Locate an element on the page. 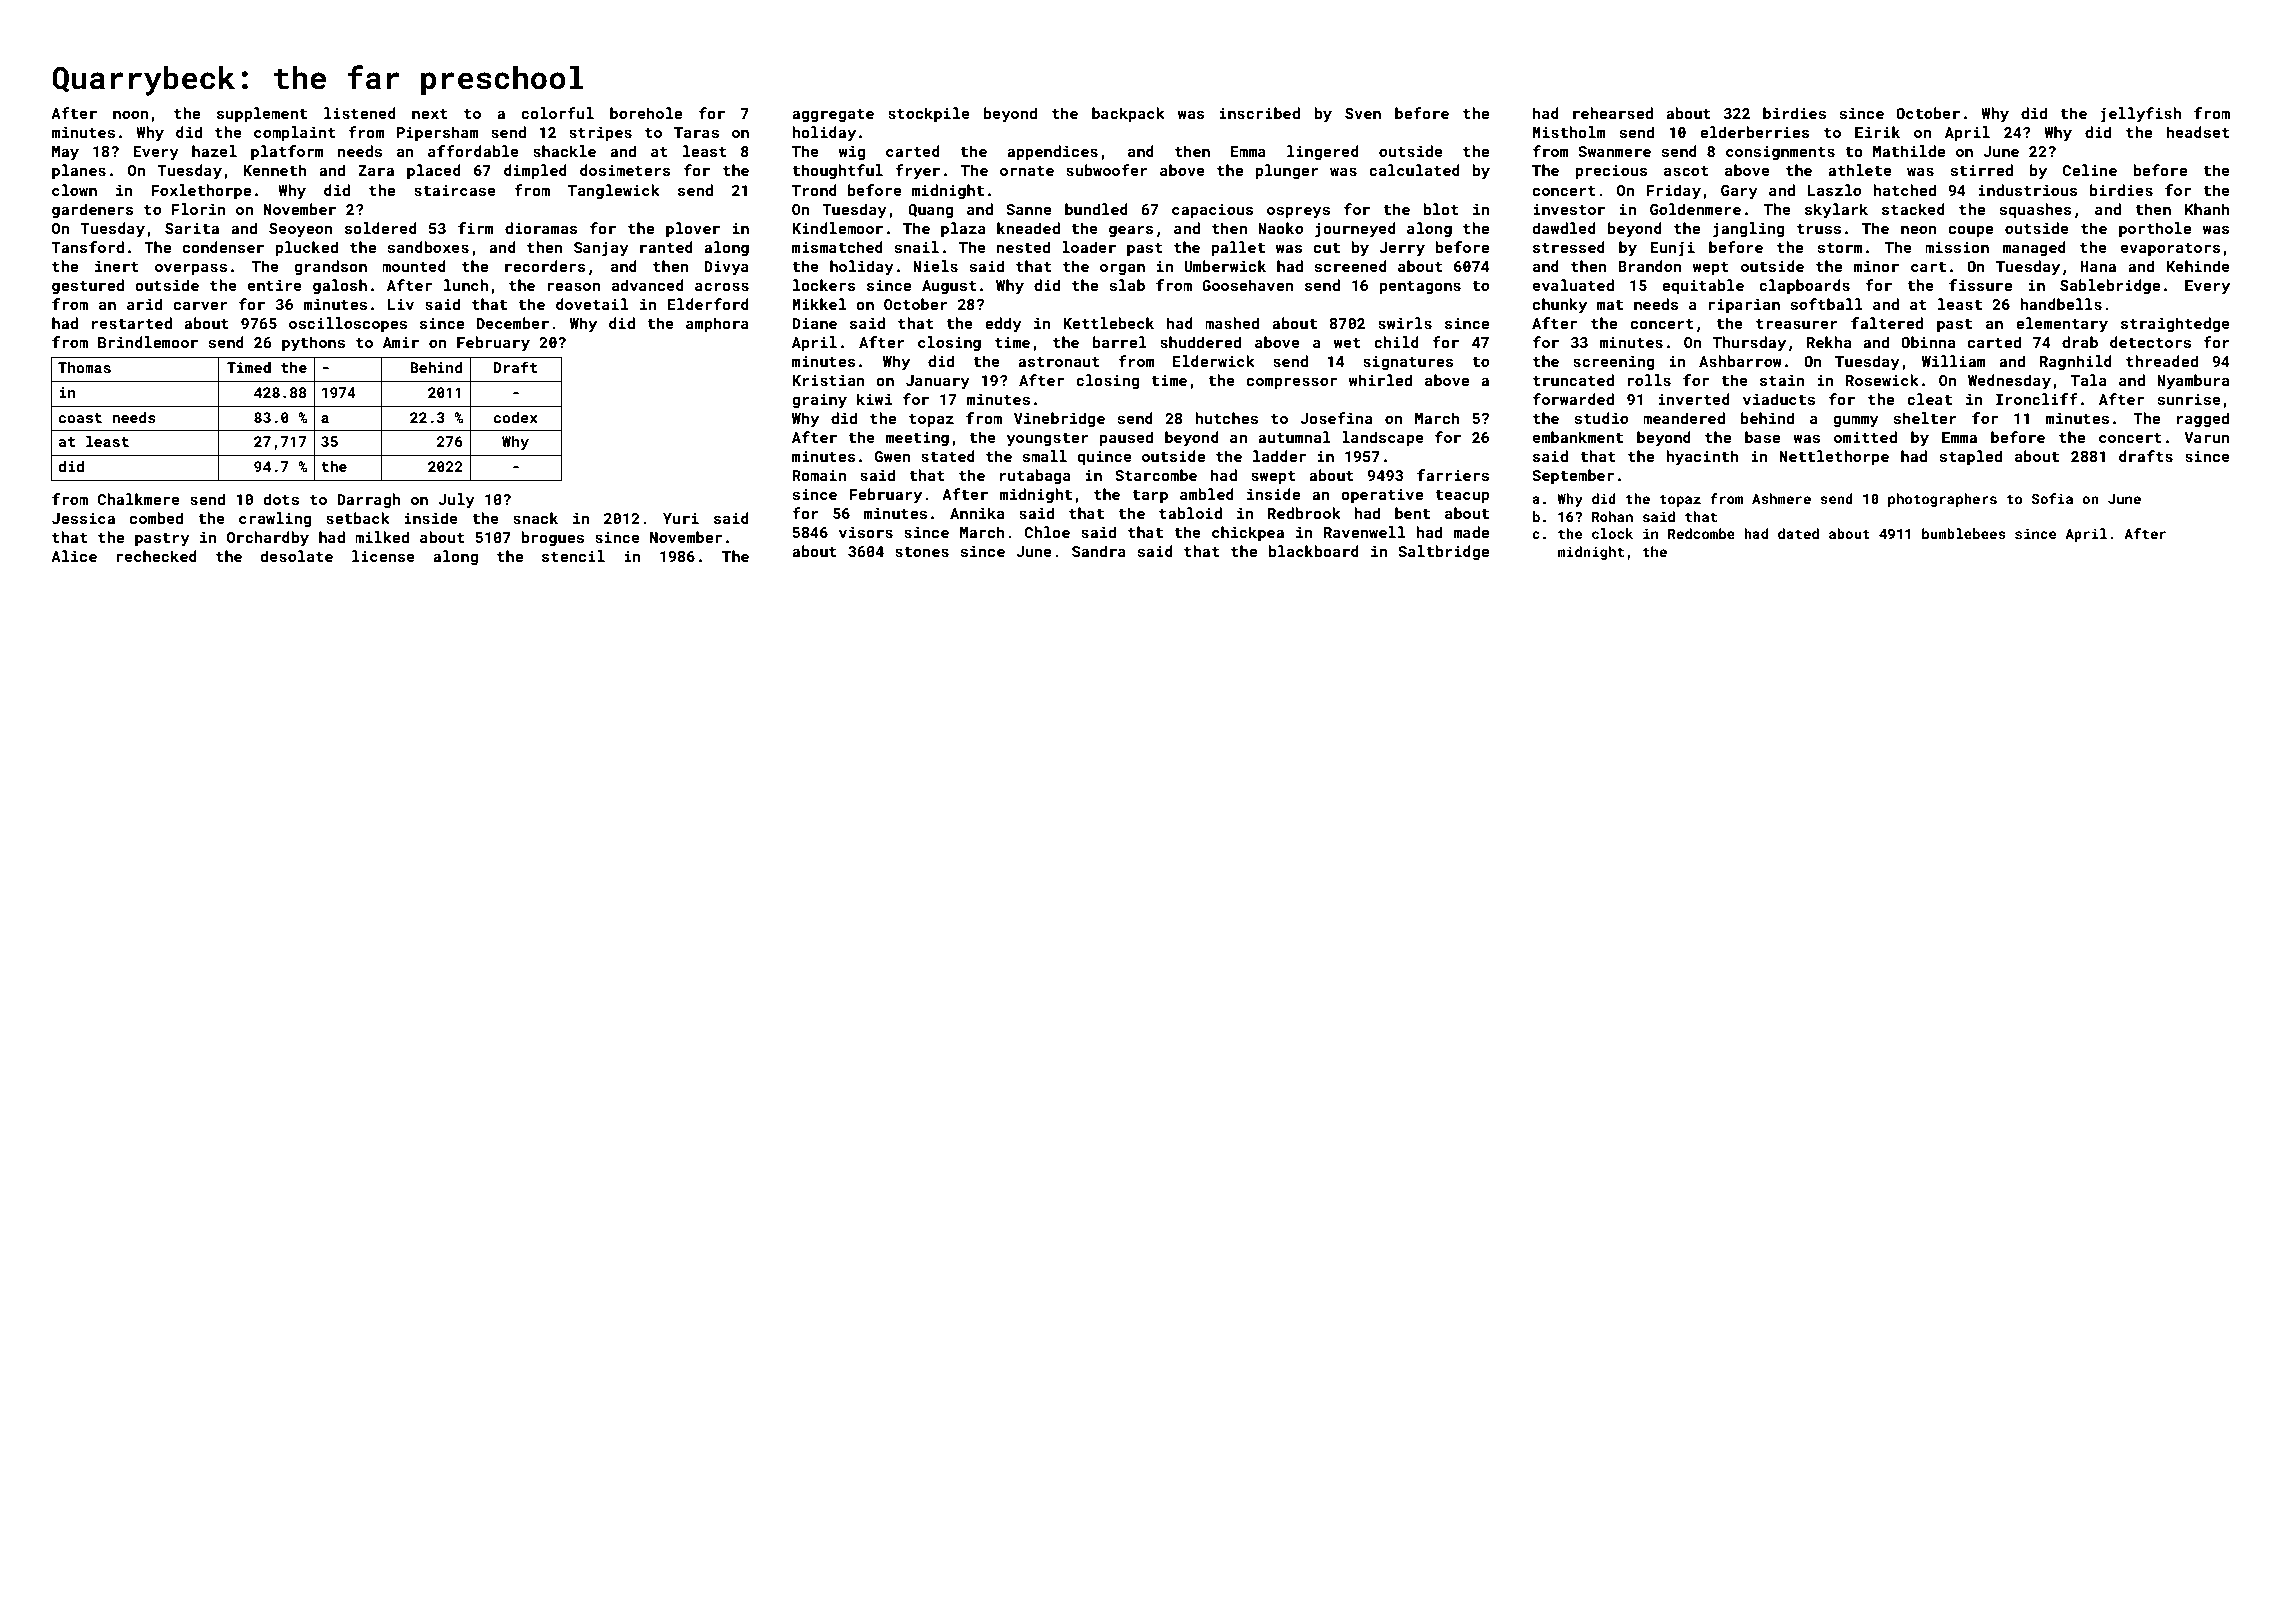 The height and width of the image is (1614, 2282). codex is located at coordinates (516, 417).
